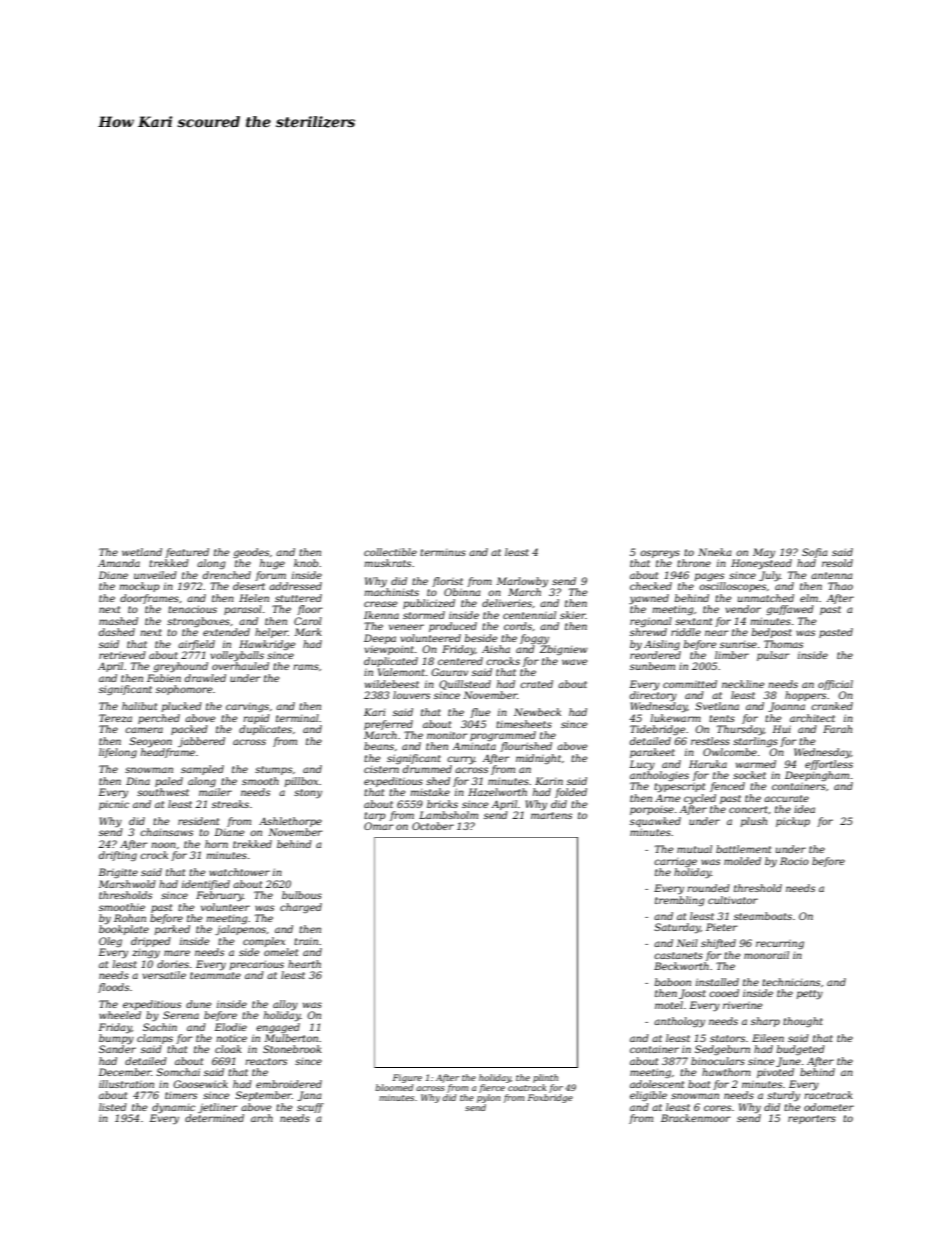 The height and width of the screenshot is (1233, 952). Describe the element at coordinates (251, 553) in the screenshot. I see `geodes` at that location.
